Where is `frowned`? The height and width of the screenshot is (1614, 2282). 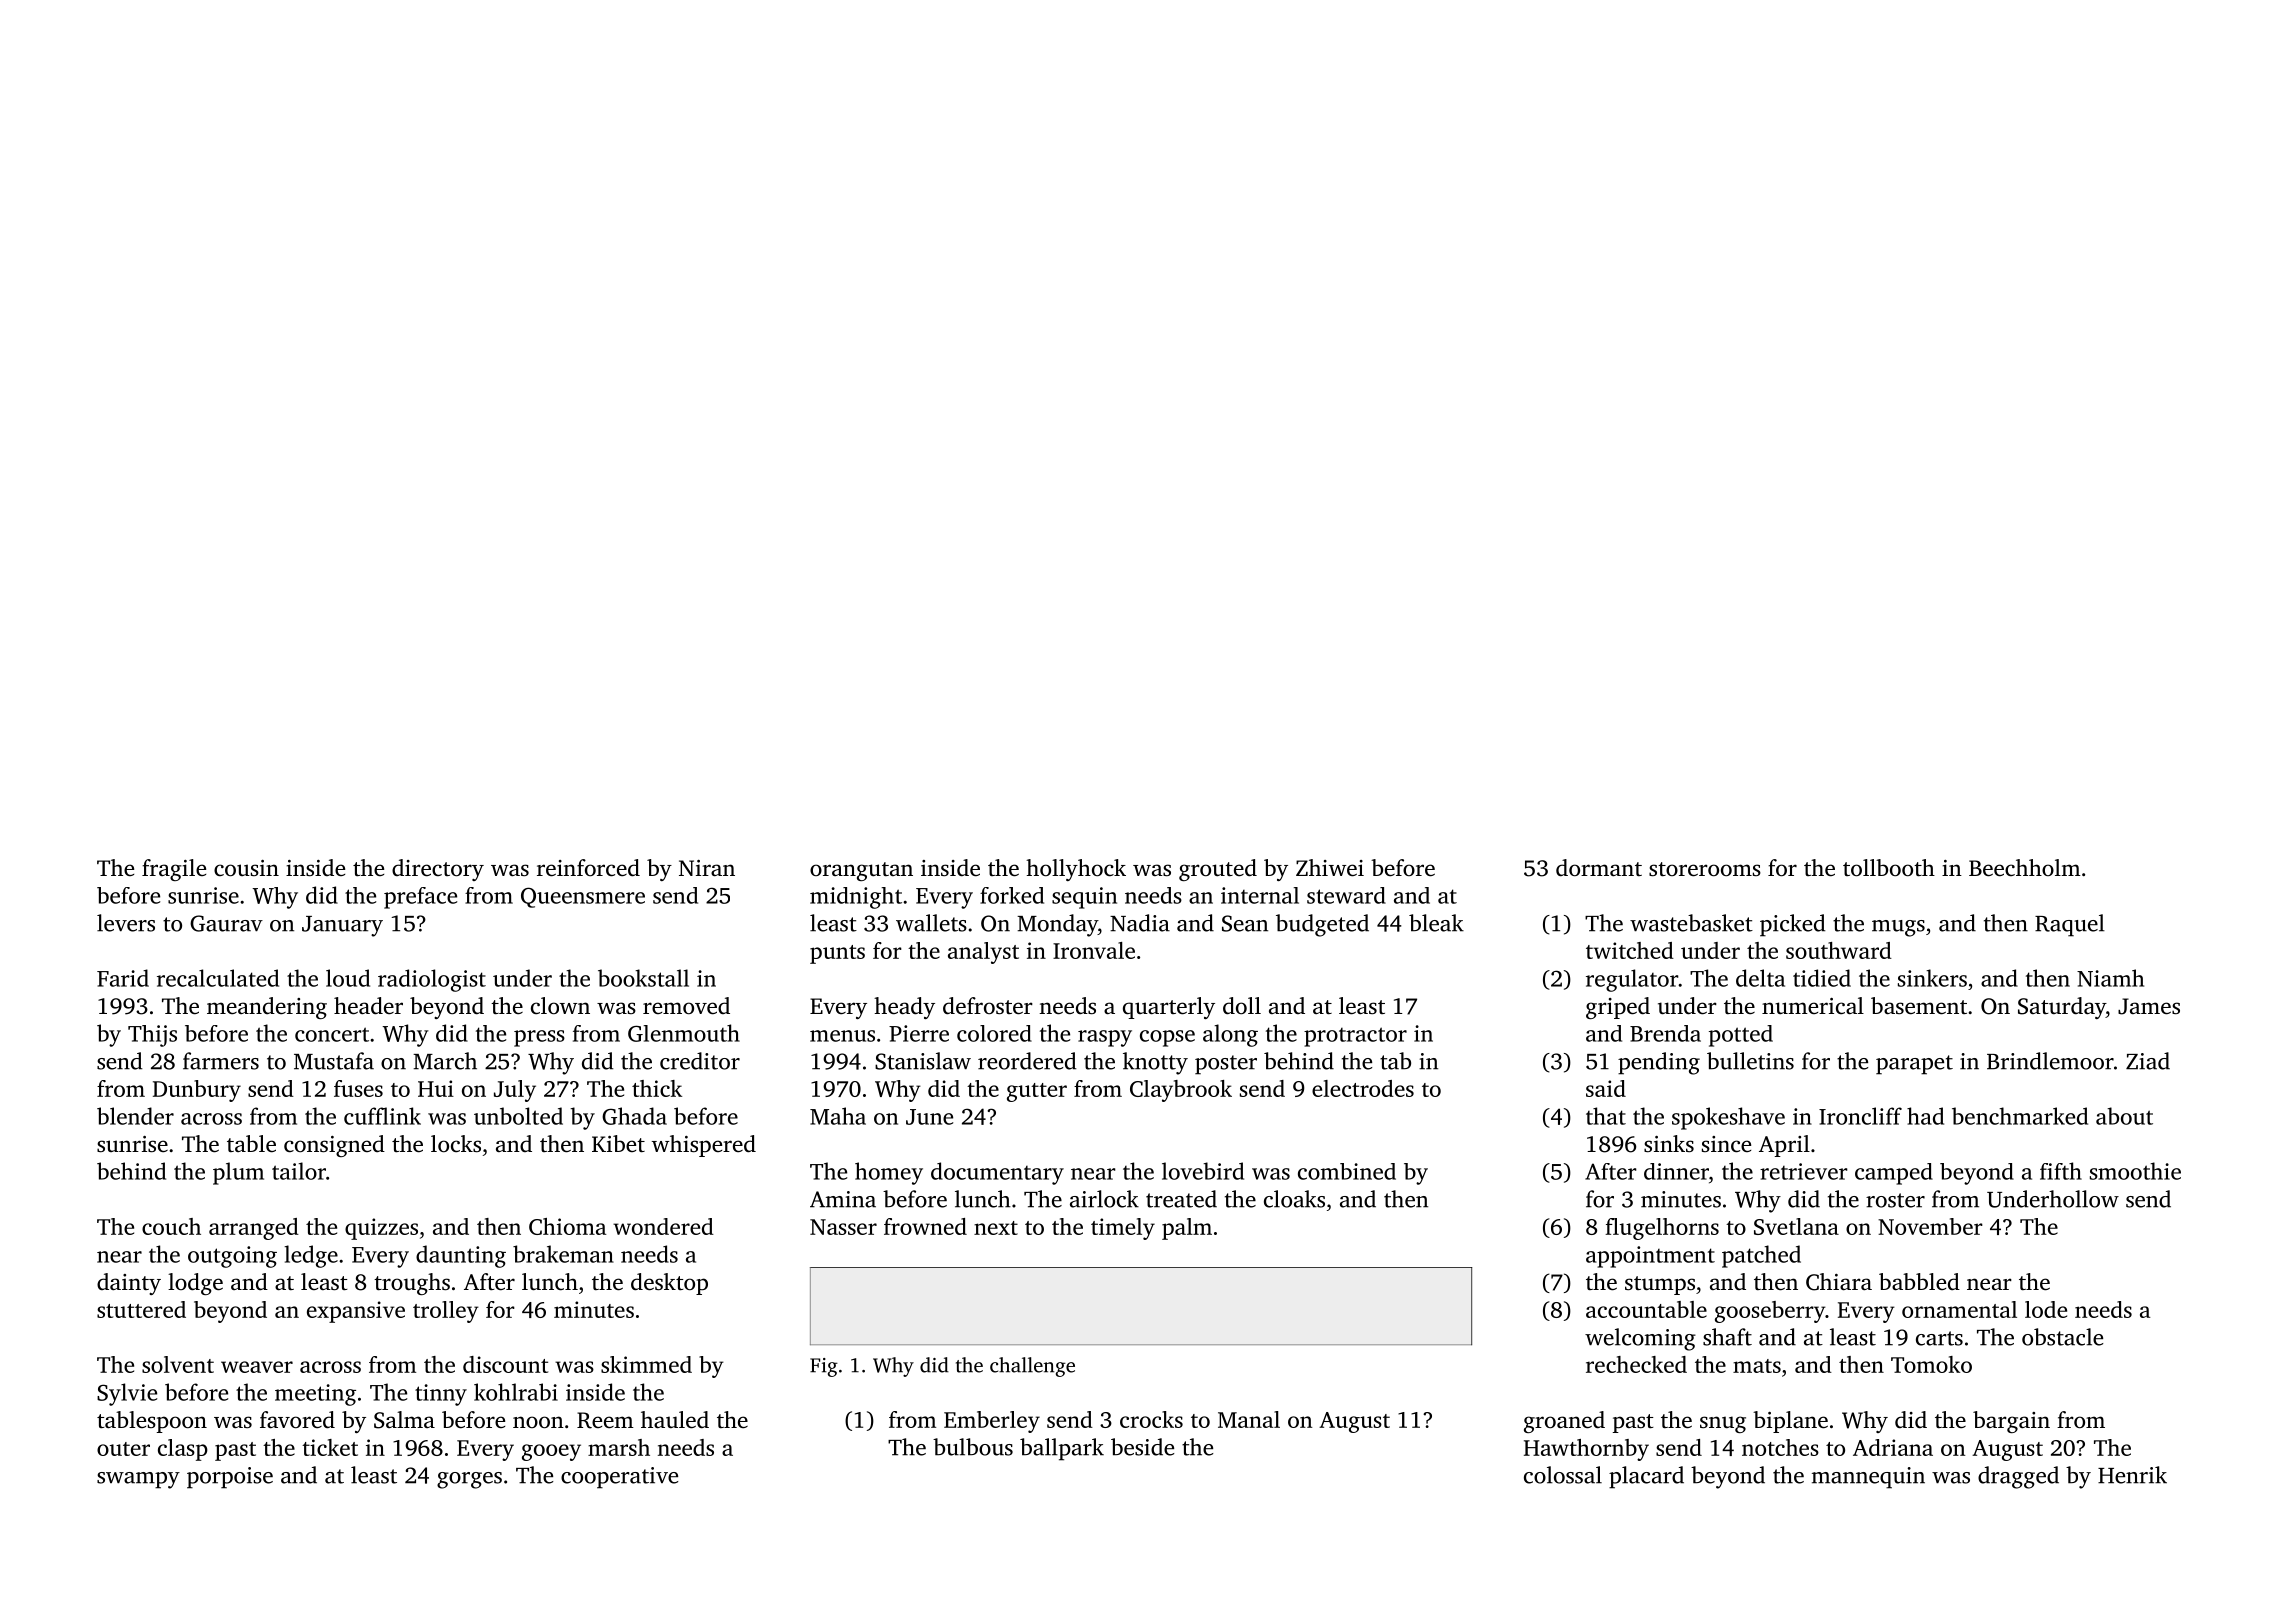 frowned is located at coordinates (925, 1226).
